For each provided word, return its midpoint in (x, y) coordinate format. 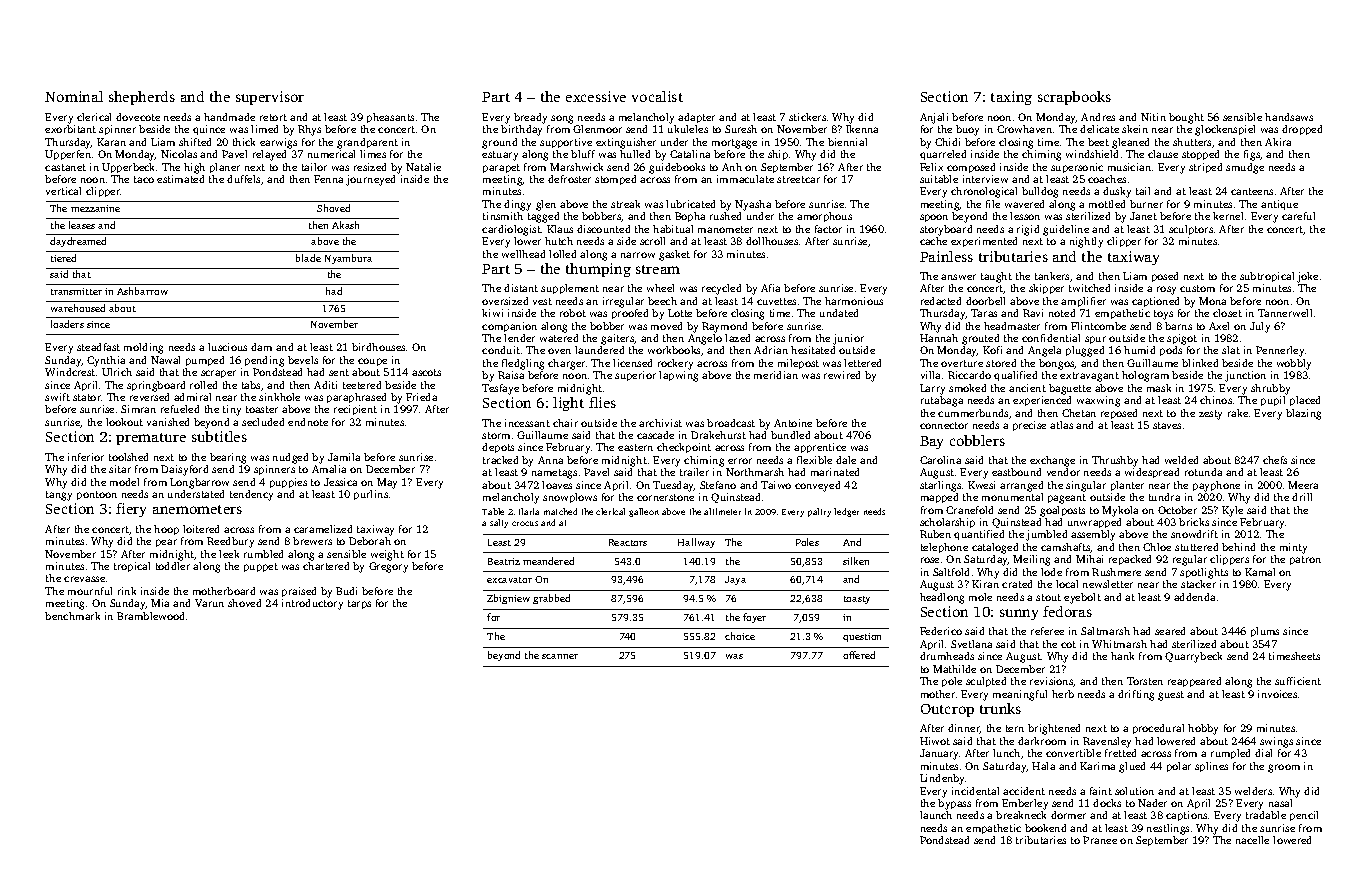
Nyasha (753, 205)
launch (936, 815)
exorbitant (70, 129)
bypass (954, 804)
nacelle (1252, 840)
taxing (1011, 98)
